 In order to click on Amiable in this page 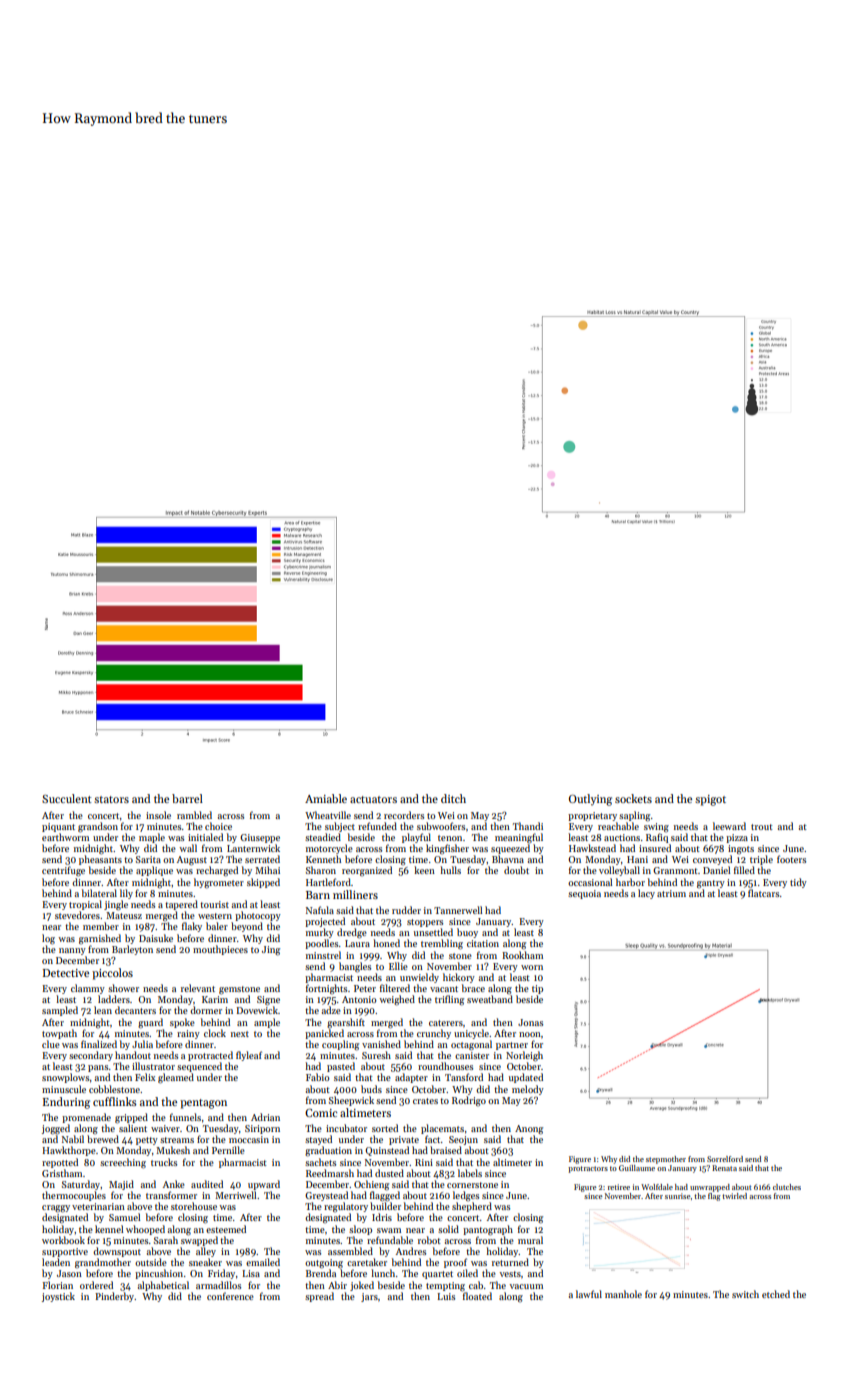, I will do `click(326, 798)`.
